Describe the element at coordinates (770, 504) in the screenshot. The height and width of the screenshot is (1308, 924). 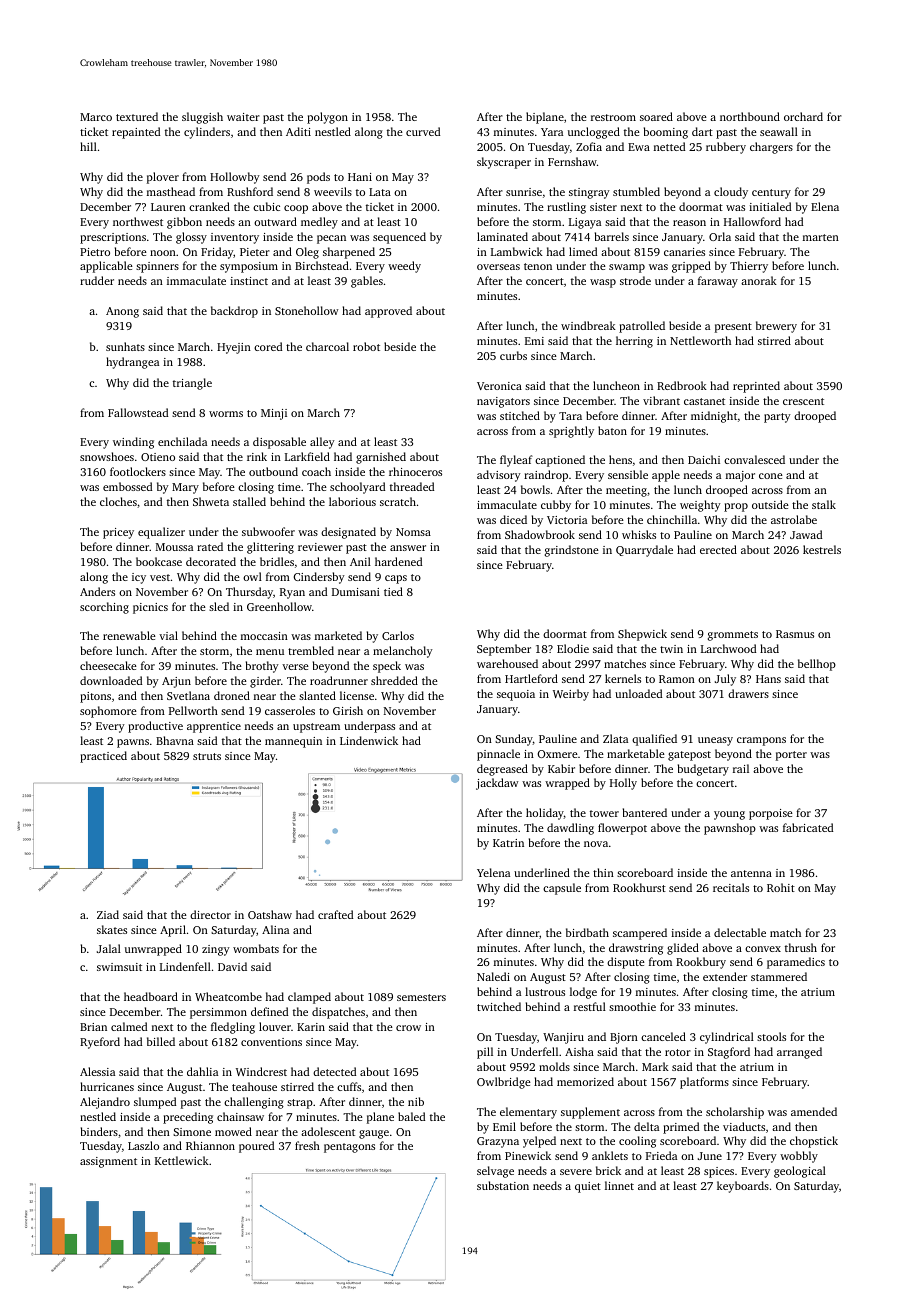
I see `outside` at that location.
